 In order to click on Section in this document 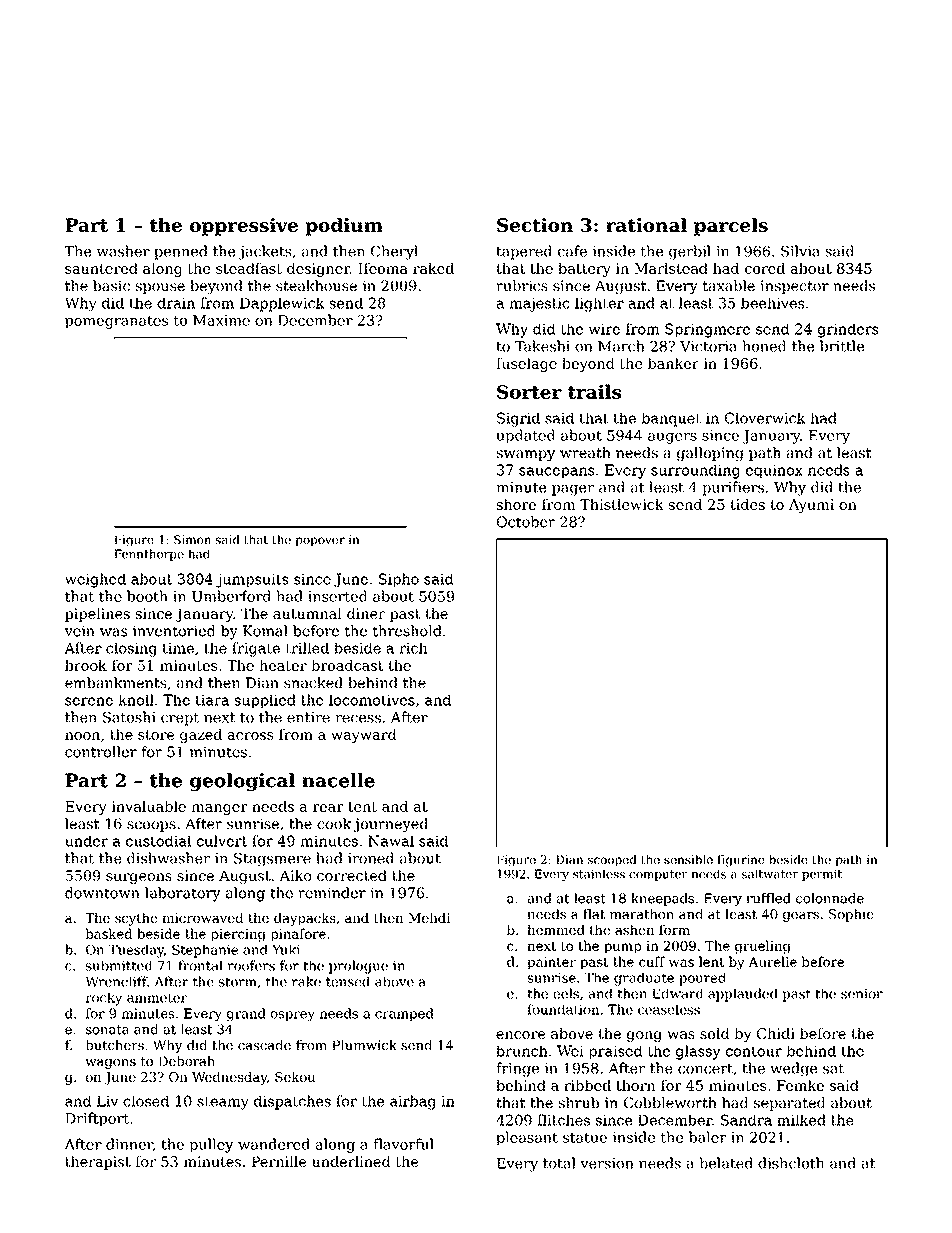, I will do `click(535, 225)`.
